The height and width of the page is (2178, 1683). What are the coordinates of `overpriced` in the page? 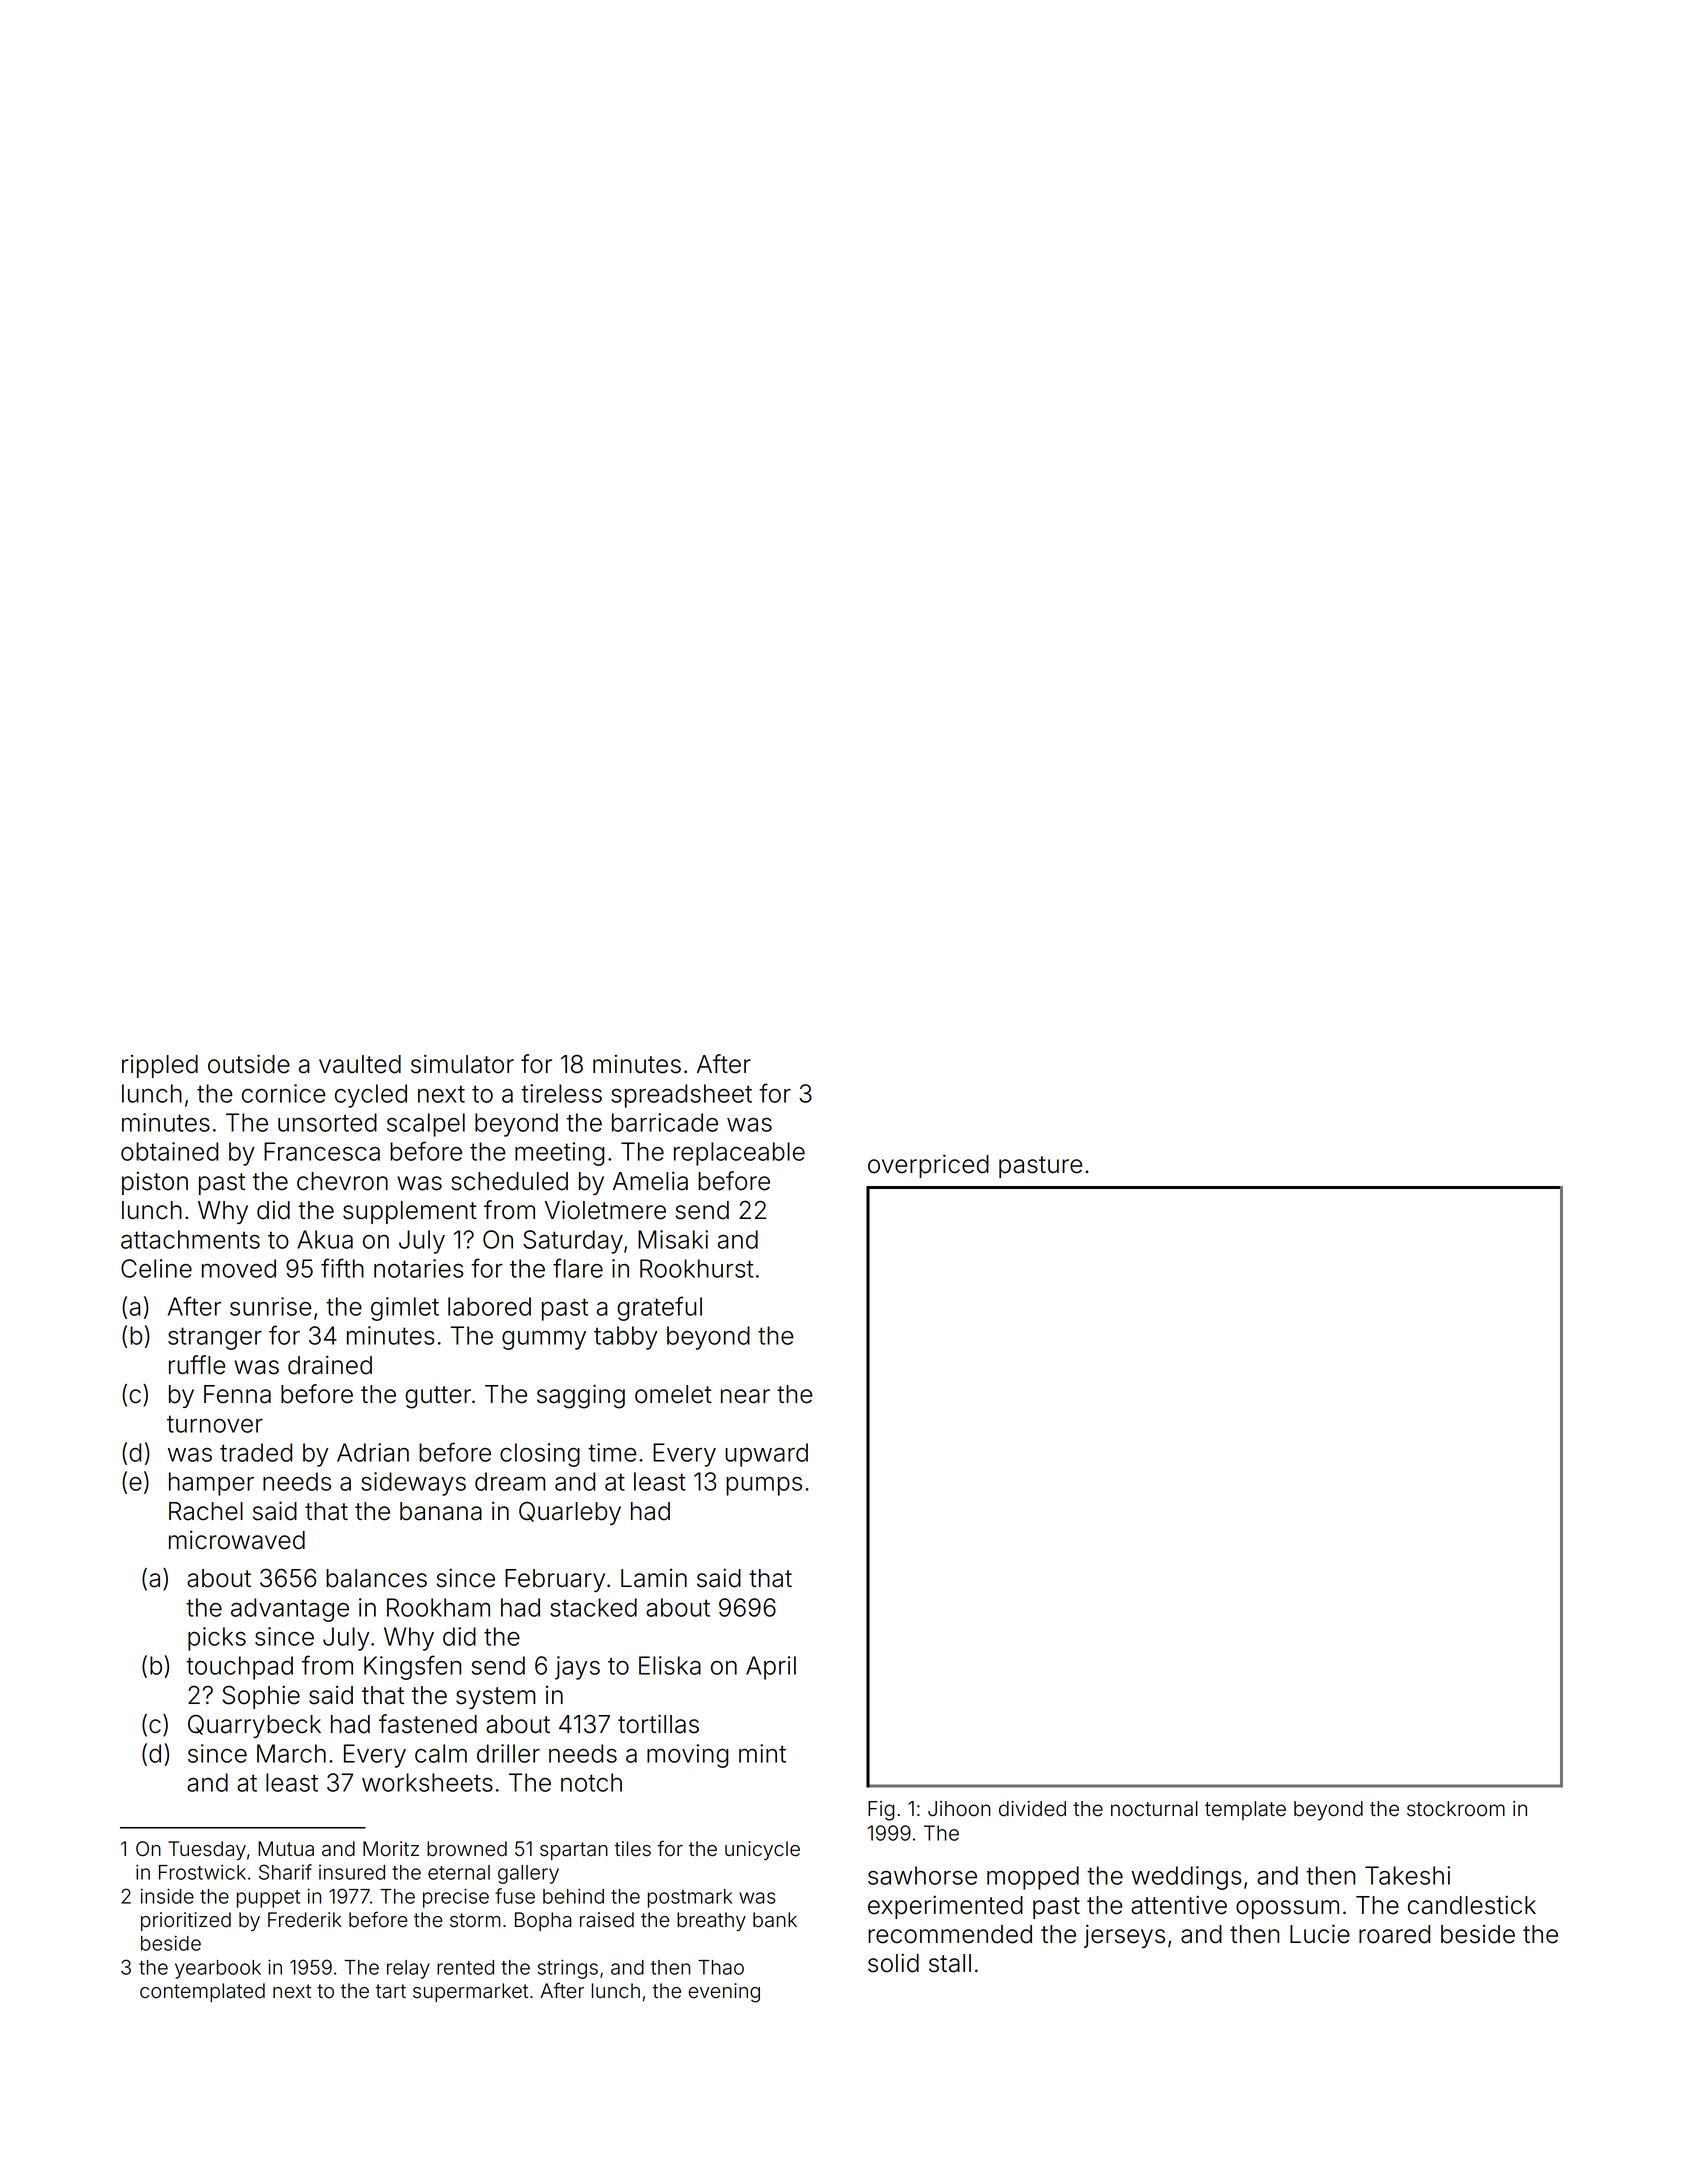 It's located at (928, 1166).
